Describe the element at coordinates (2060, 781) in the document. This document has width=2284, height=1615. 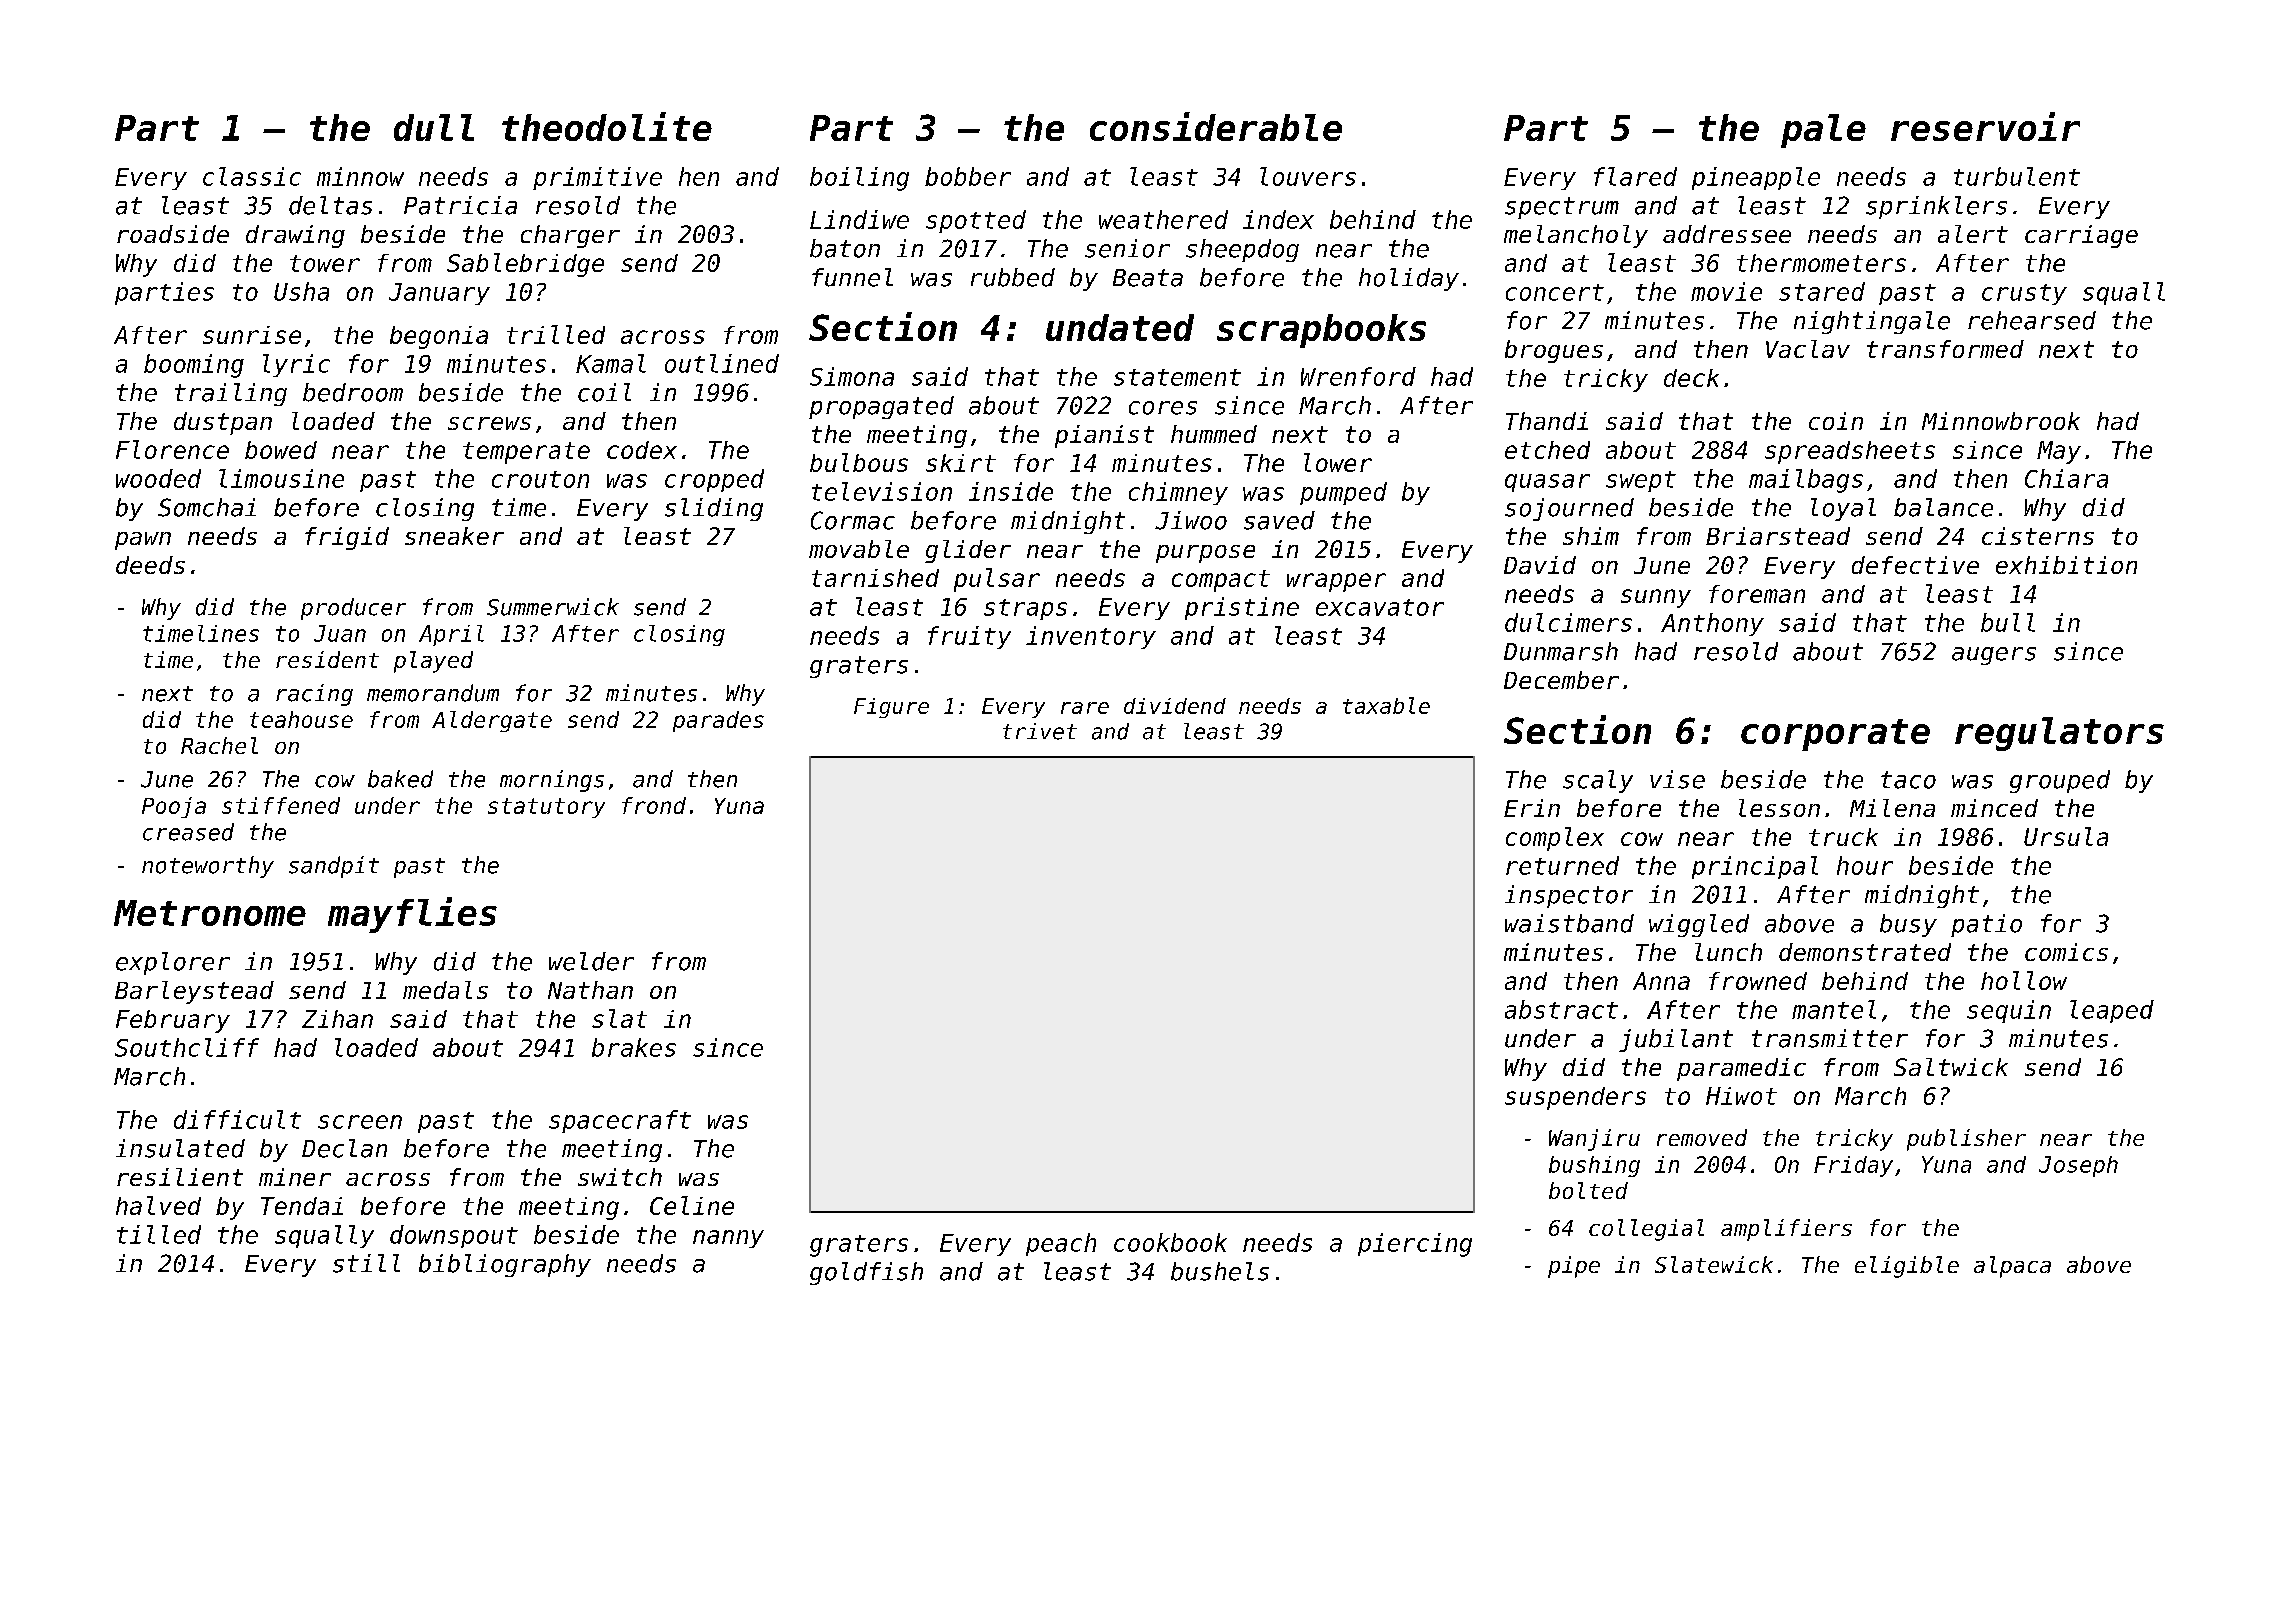
I see `grouped` at that location.
